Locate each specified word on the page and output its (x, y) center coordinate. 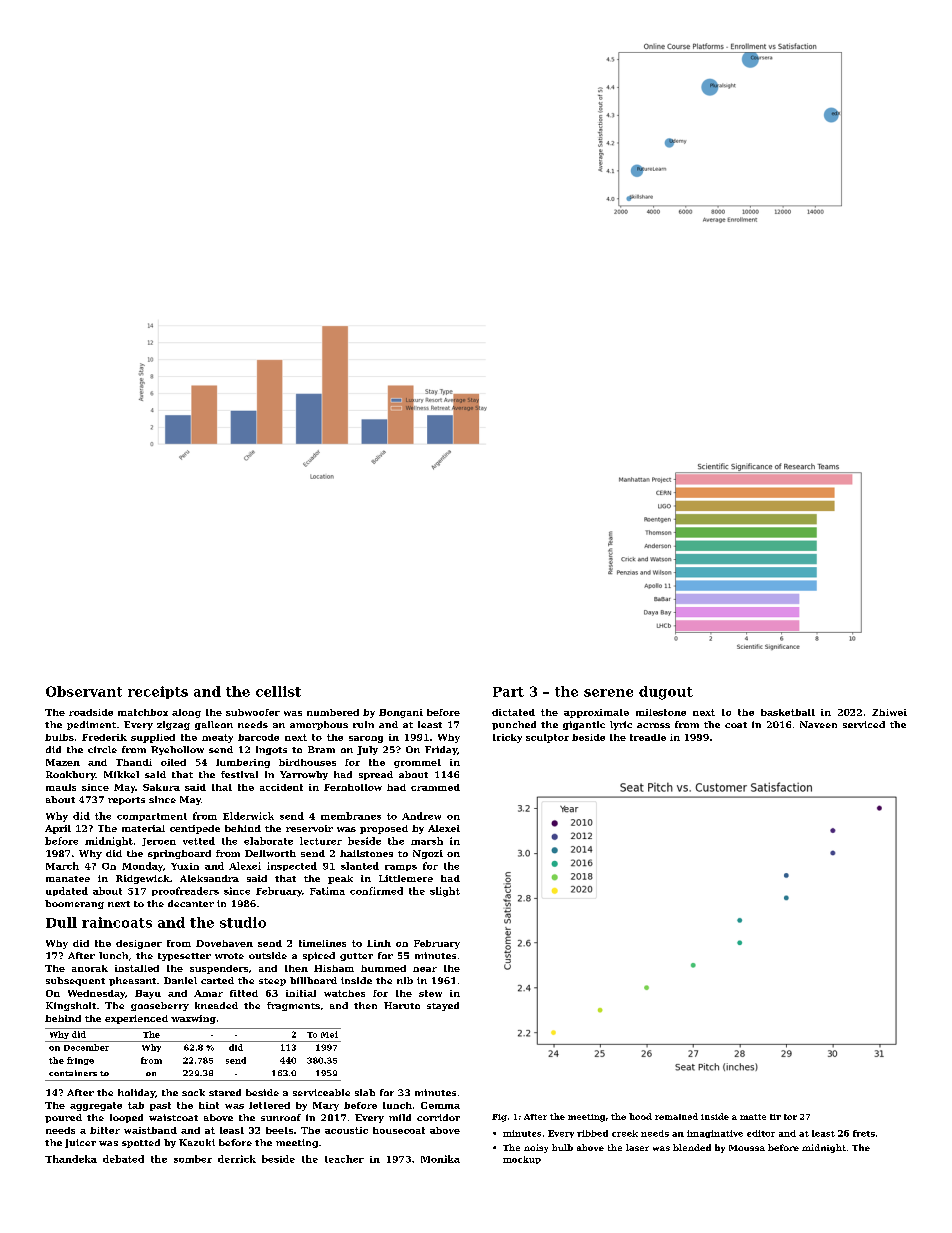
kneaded (216, 1005)
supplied (153, 738)
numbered (333, 712)
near (425, 969)
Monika (440, 1159)
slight (445, 892)
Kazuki (197, 1142)
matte (753, 1117)
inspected (292, 866)
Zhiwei (889, 712)
